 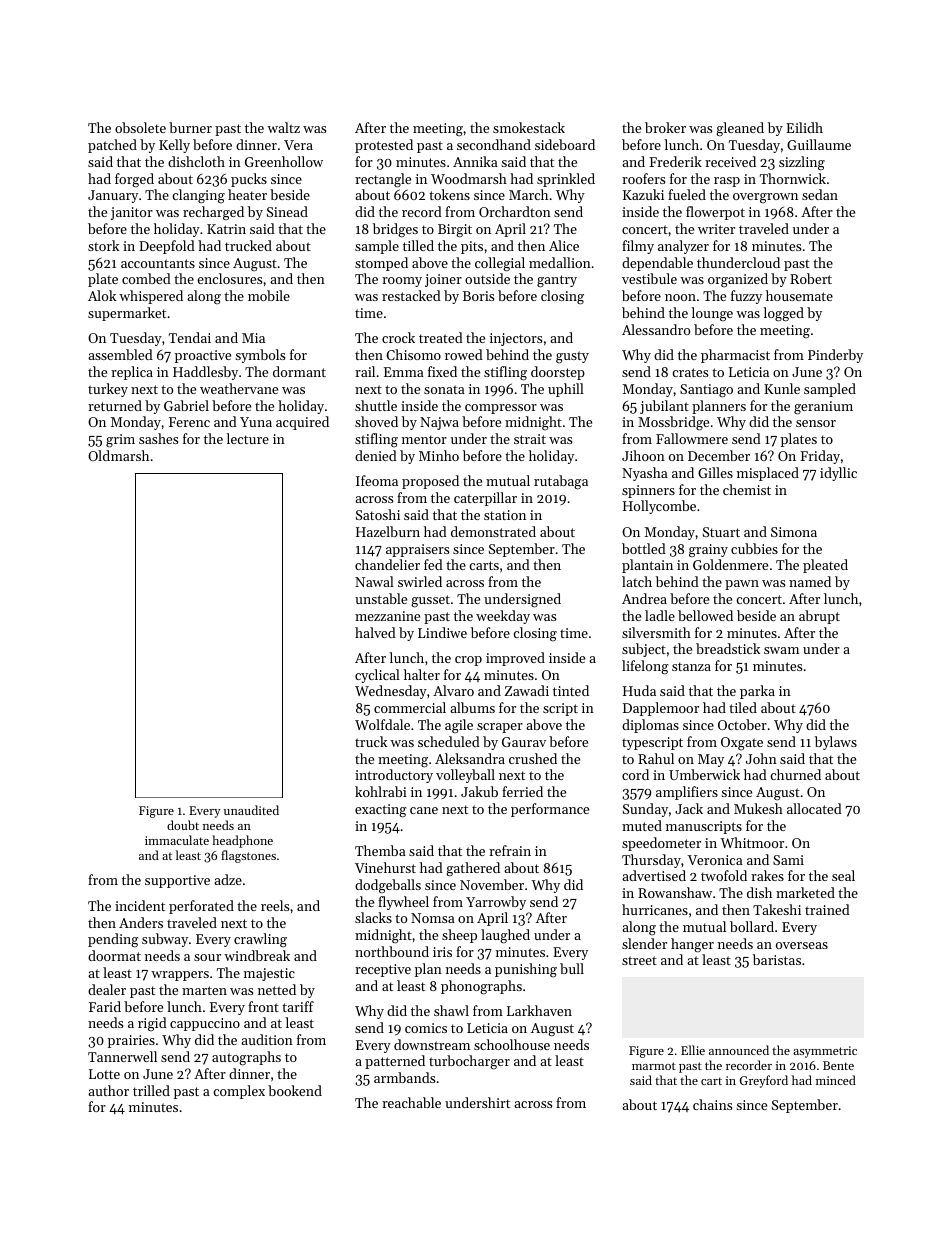 What do you see at coordinates (382, 724) in the screenshot?
I see `Wolfdale` at bounding box center [382, 724].
